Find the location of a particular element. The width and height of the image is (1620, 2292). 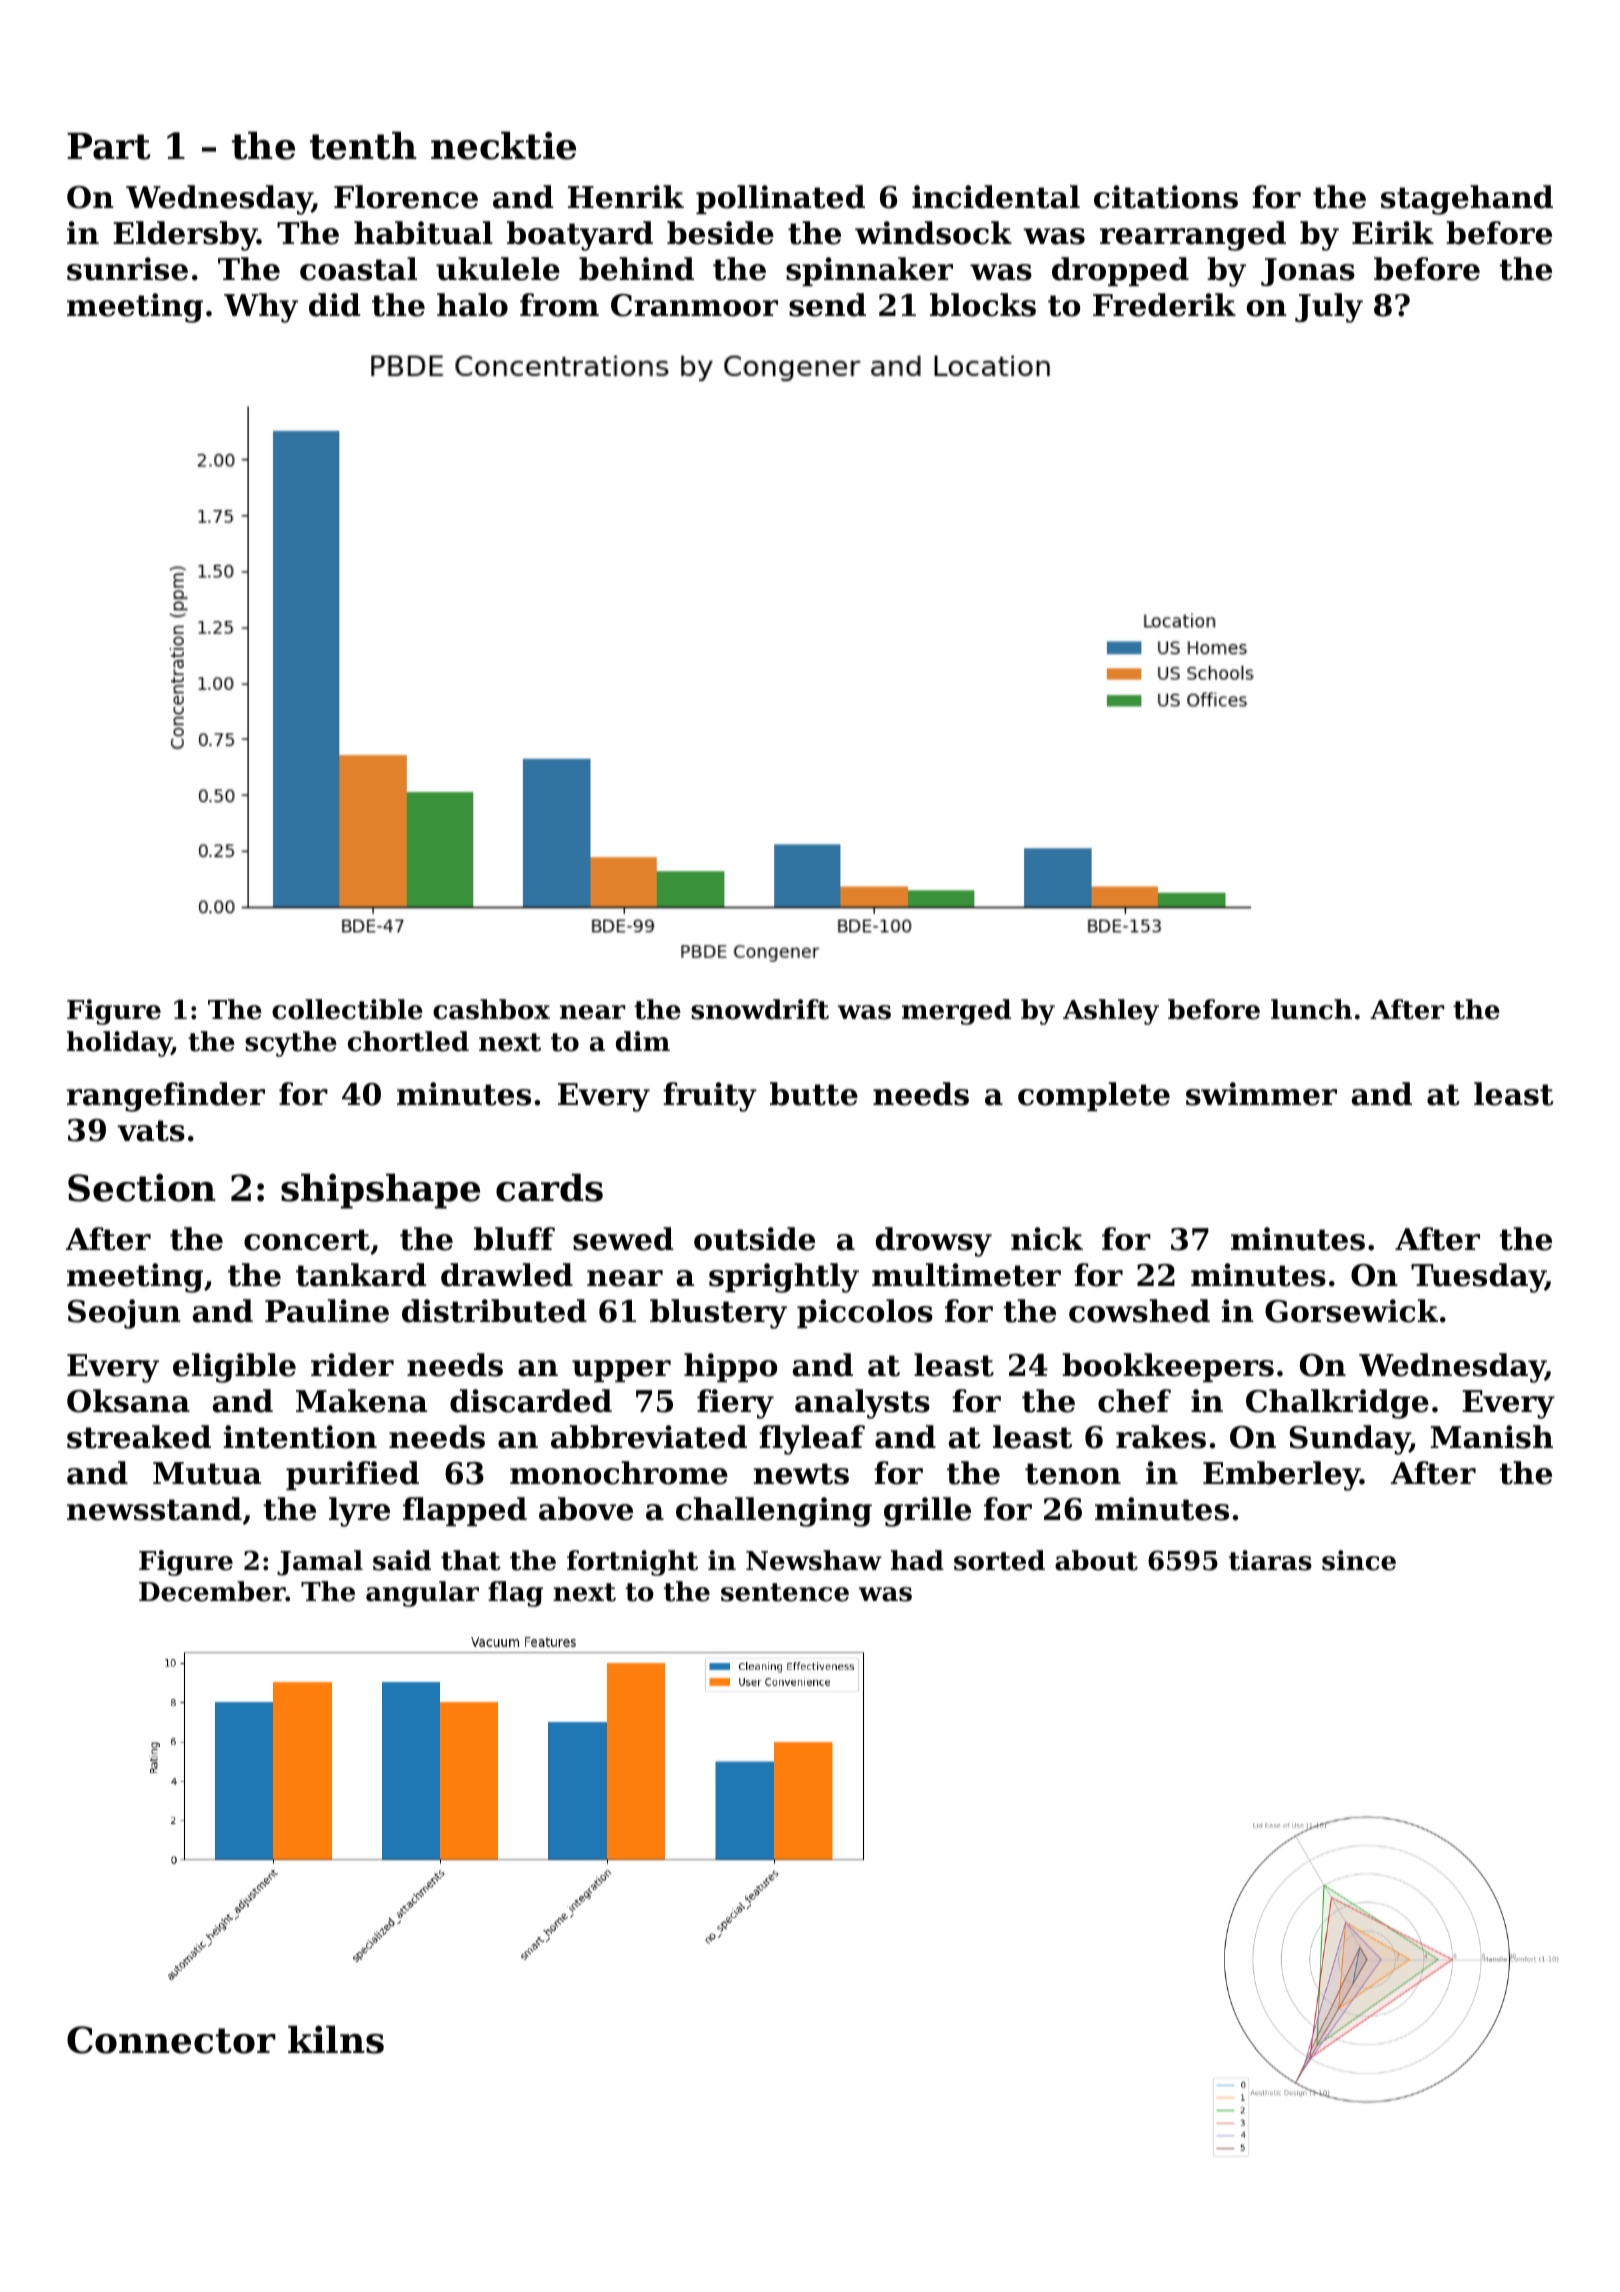

rider is located at coordinates (352, 1365).
